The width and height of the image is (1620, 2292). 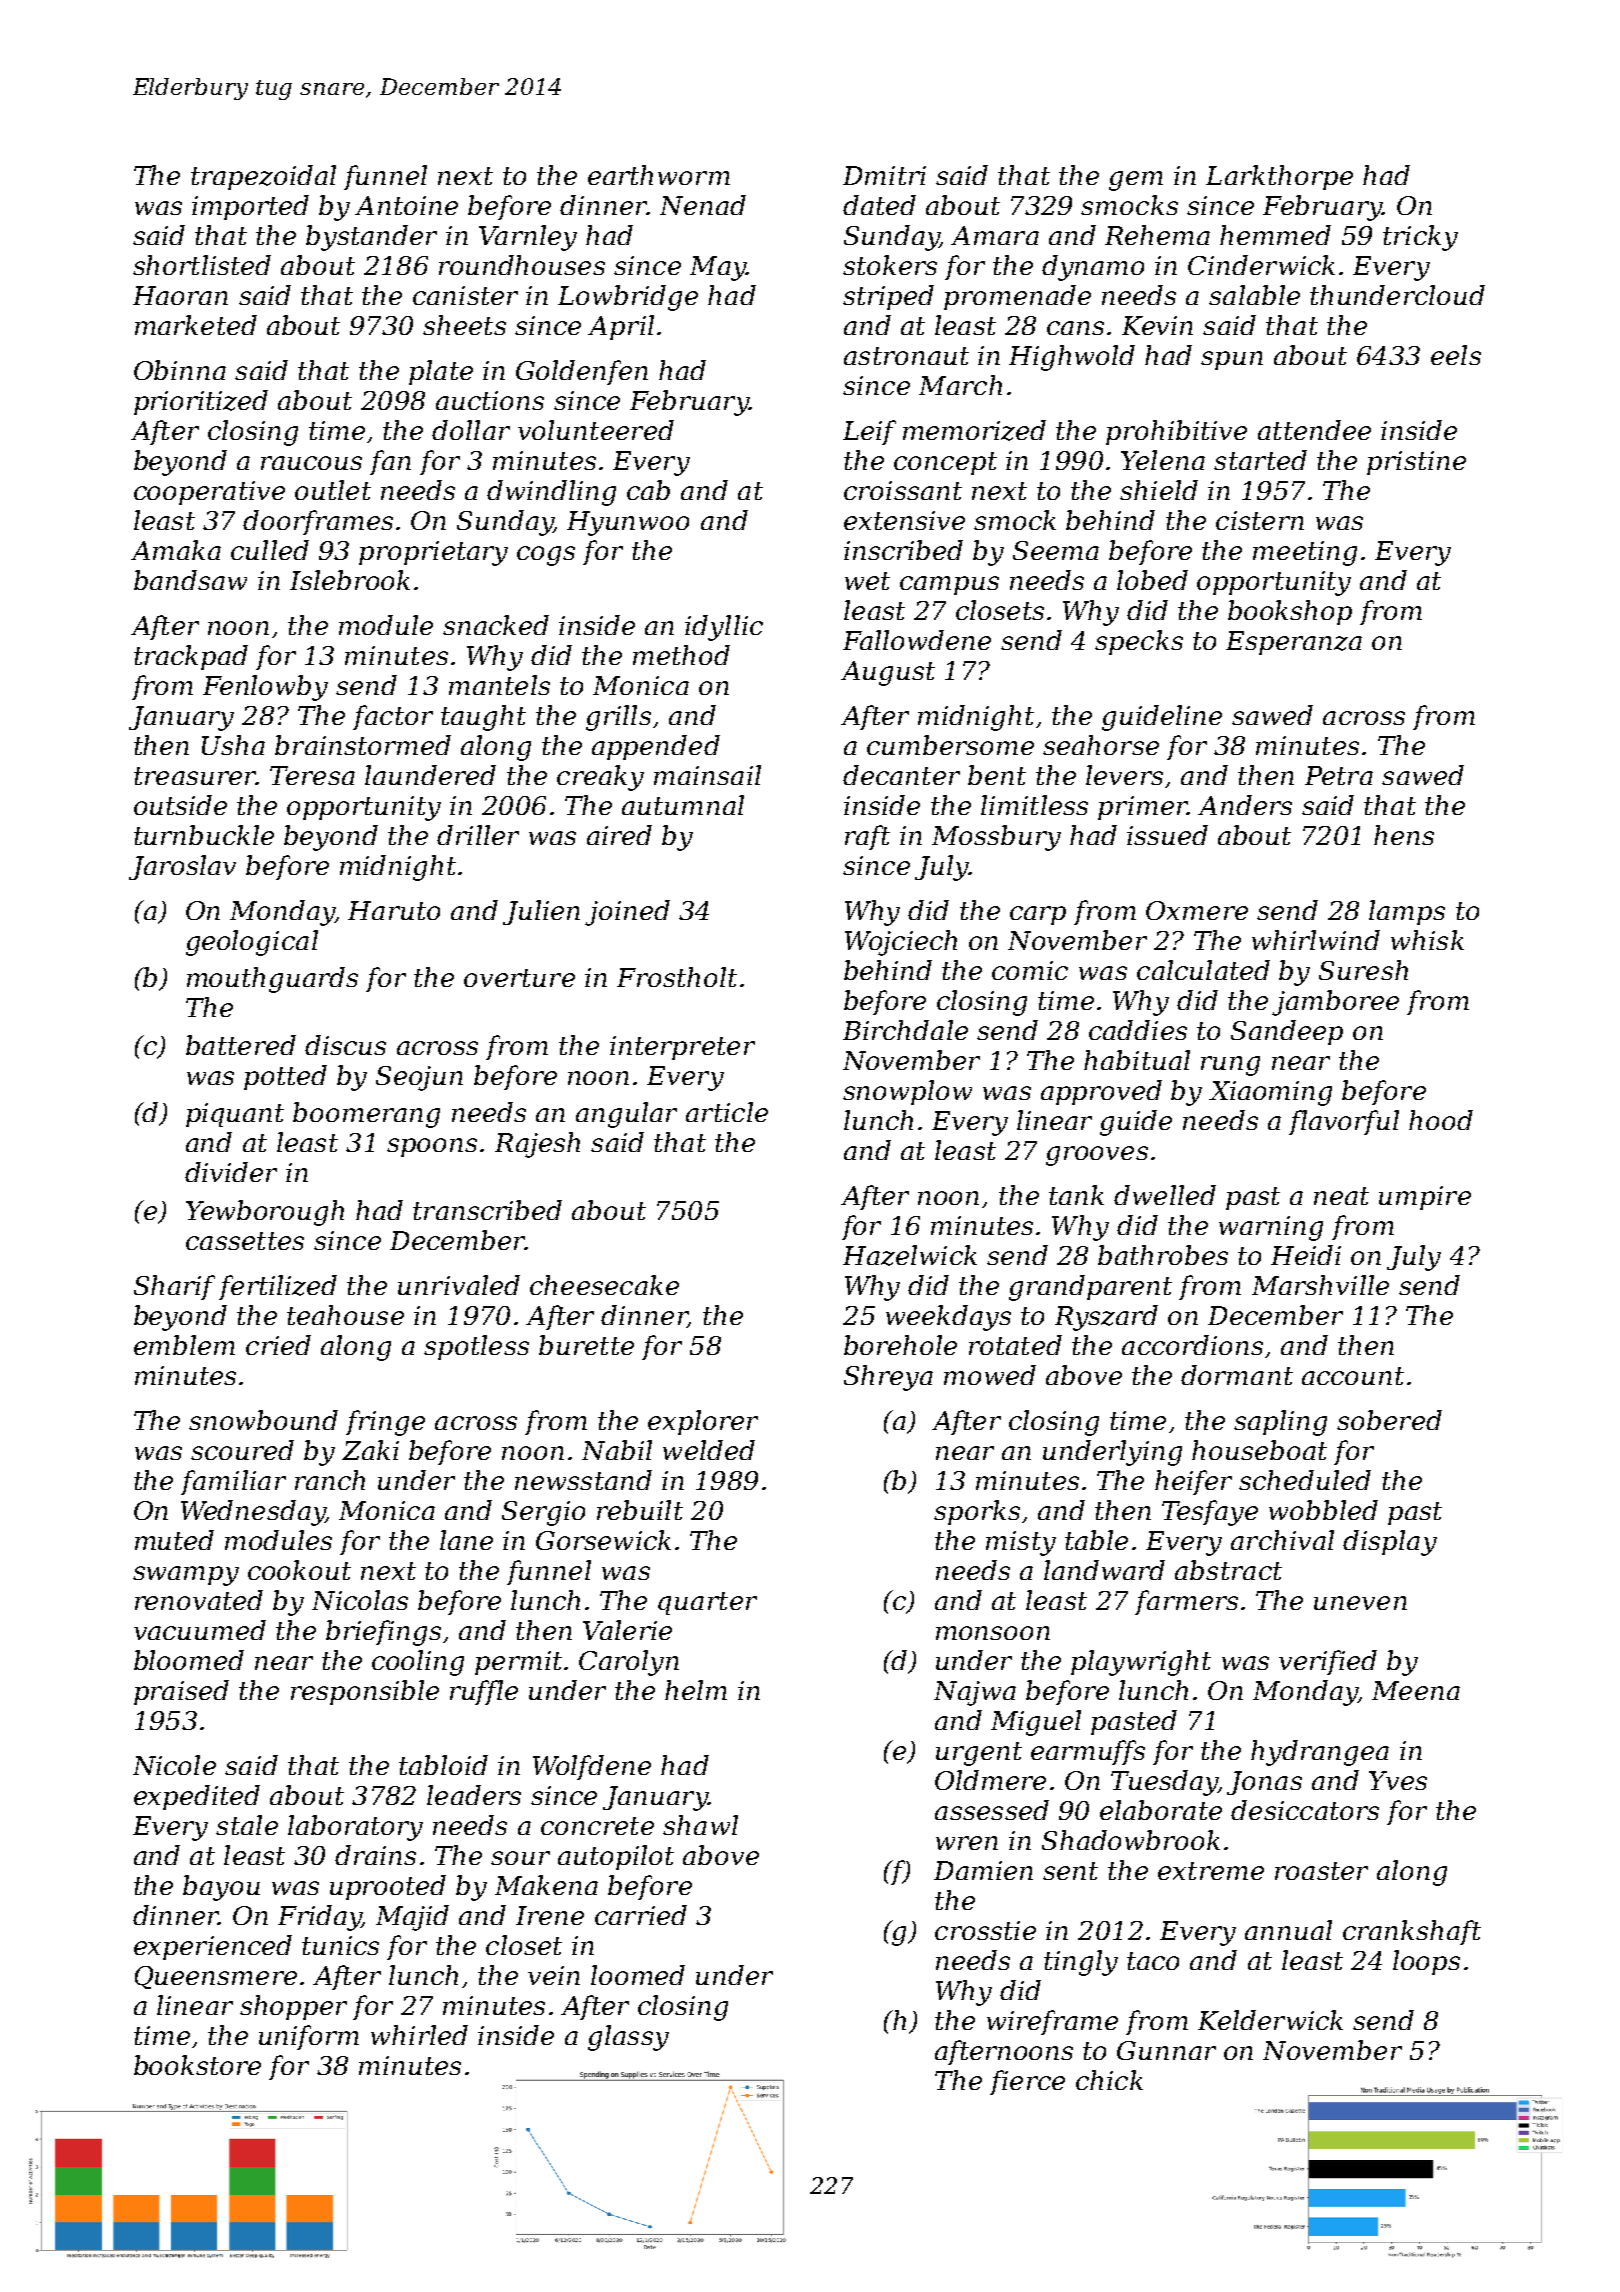 I want to click on meeting, so click(x=1305, y=553).
